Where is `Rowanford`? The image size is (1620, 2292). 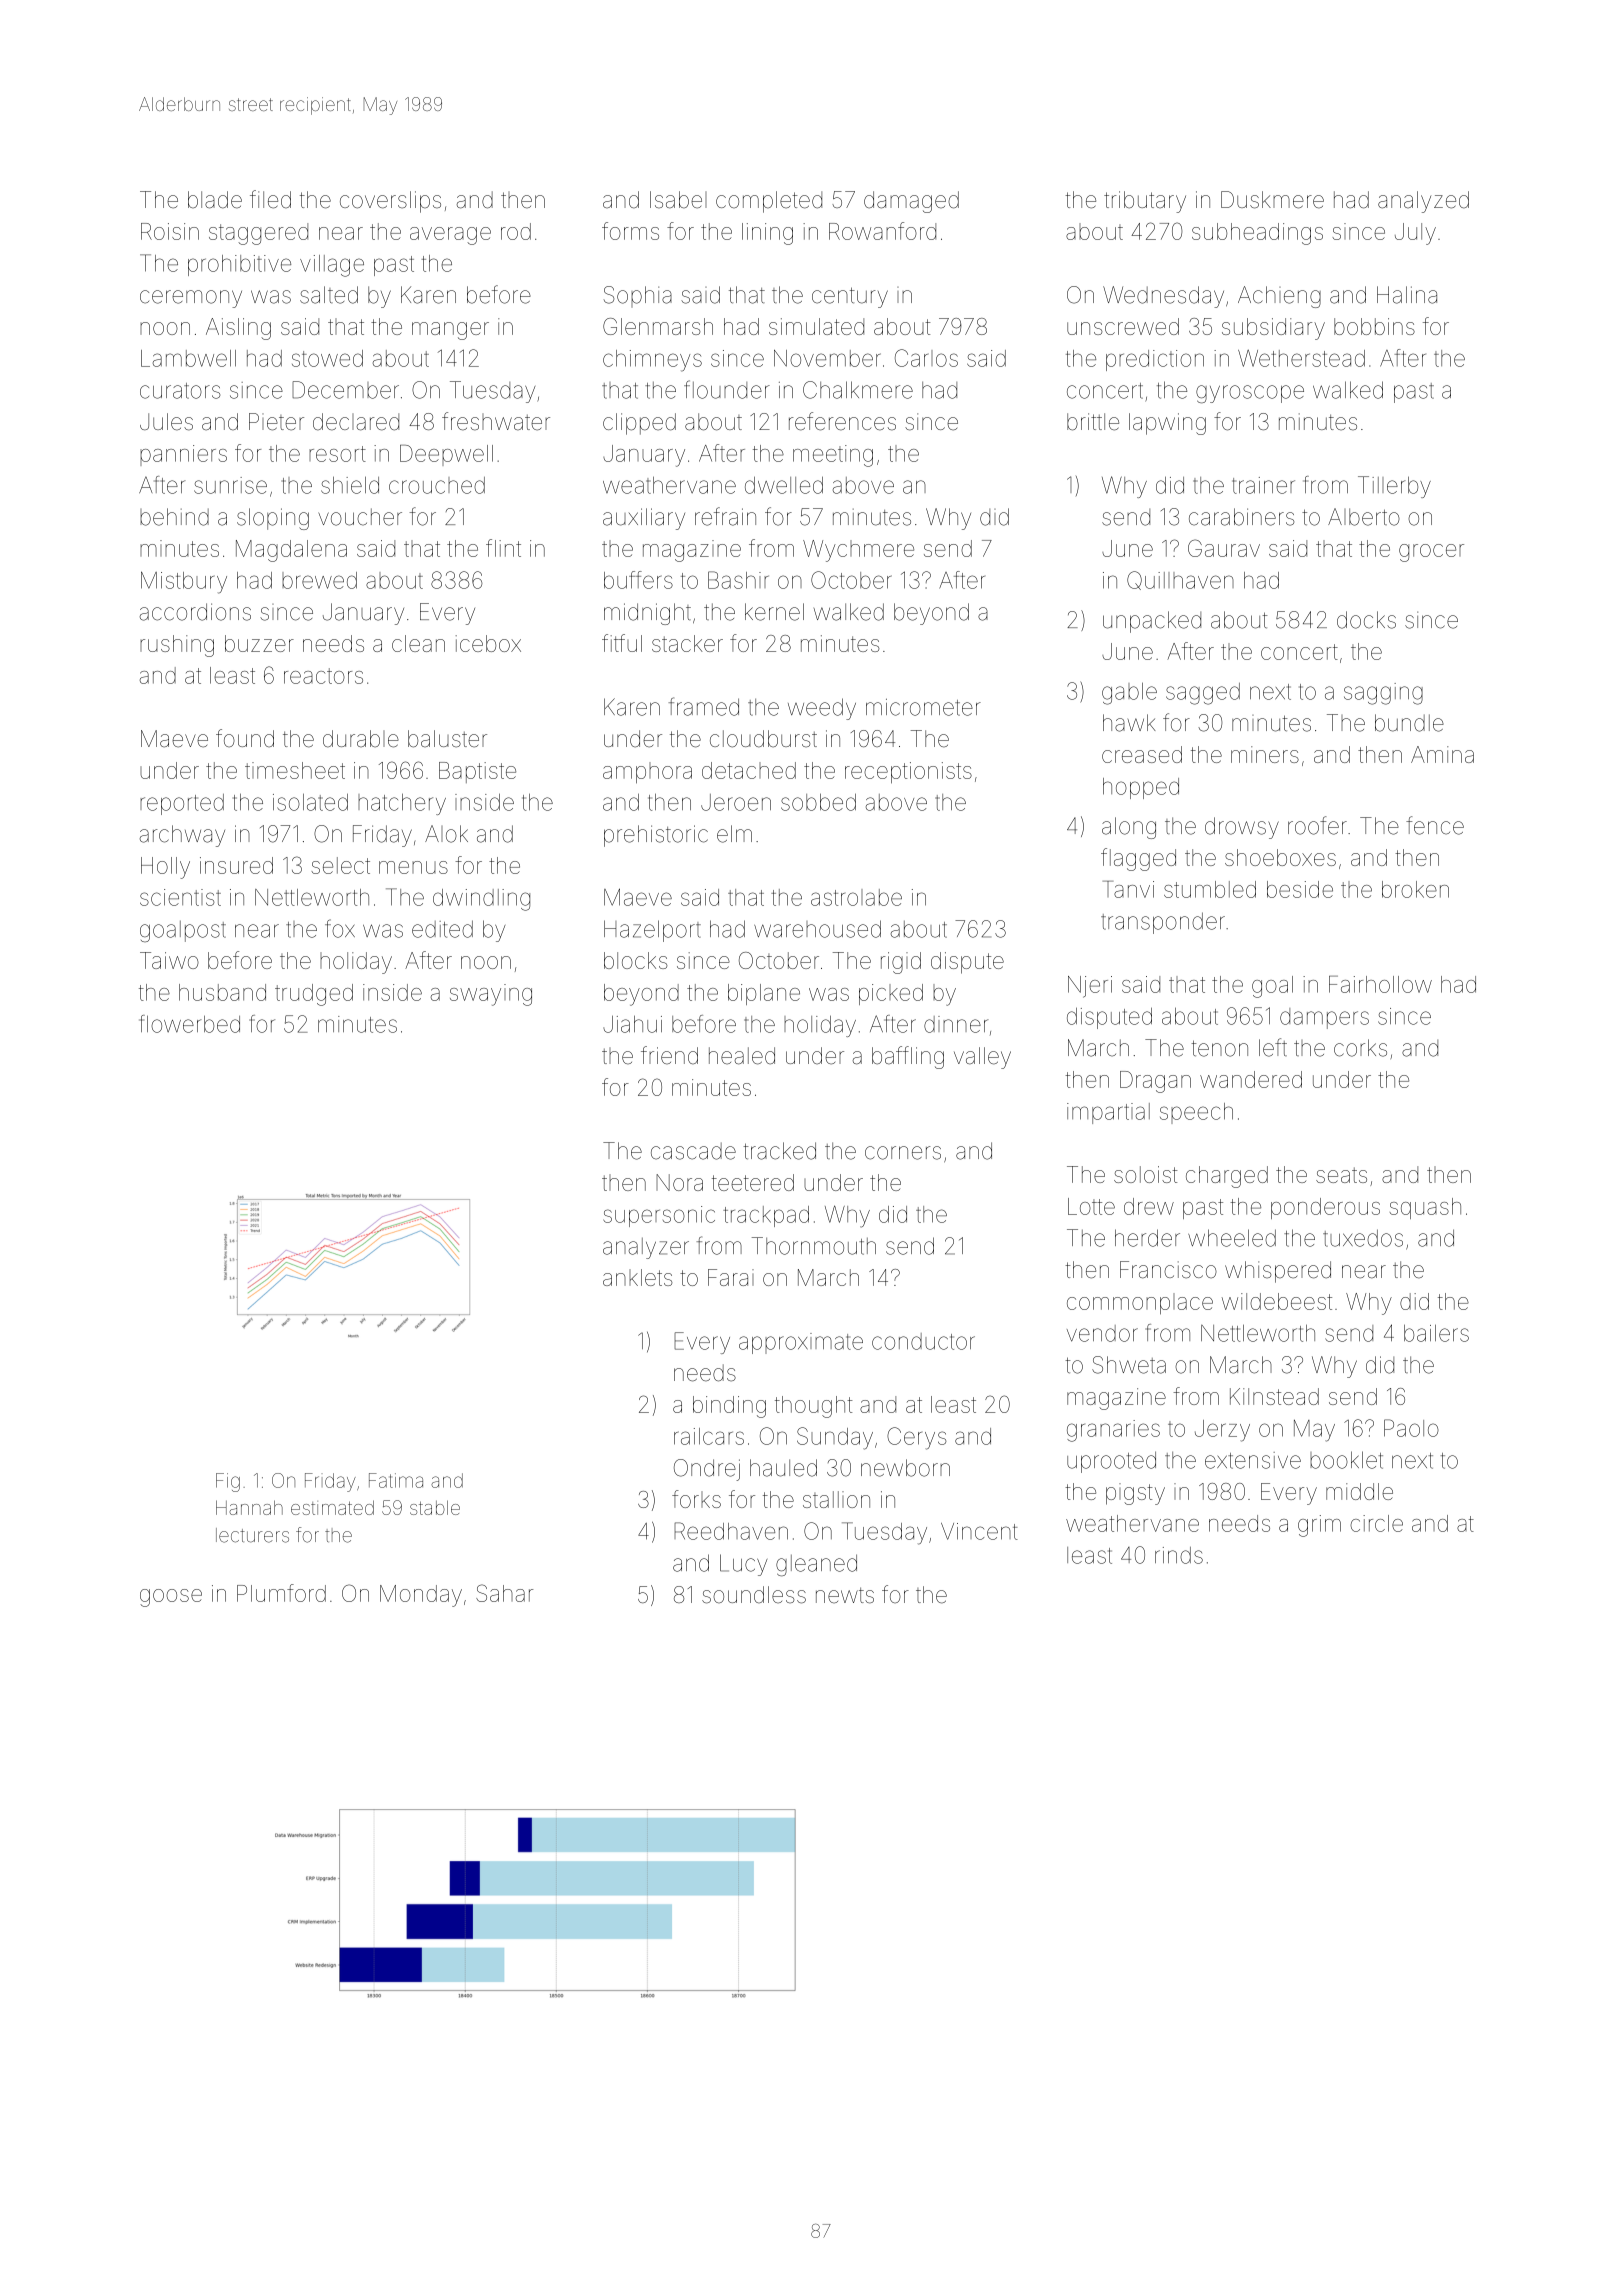
Rowanford is located at coordinates (882, 231).
